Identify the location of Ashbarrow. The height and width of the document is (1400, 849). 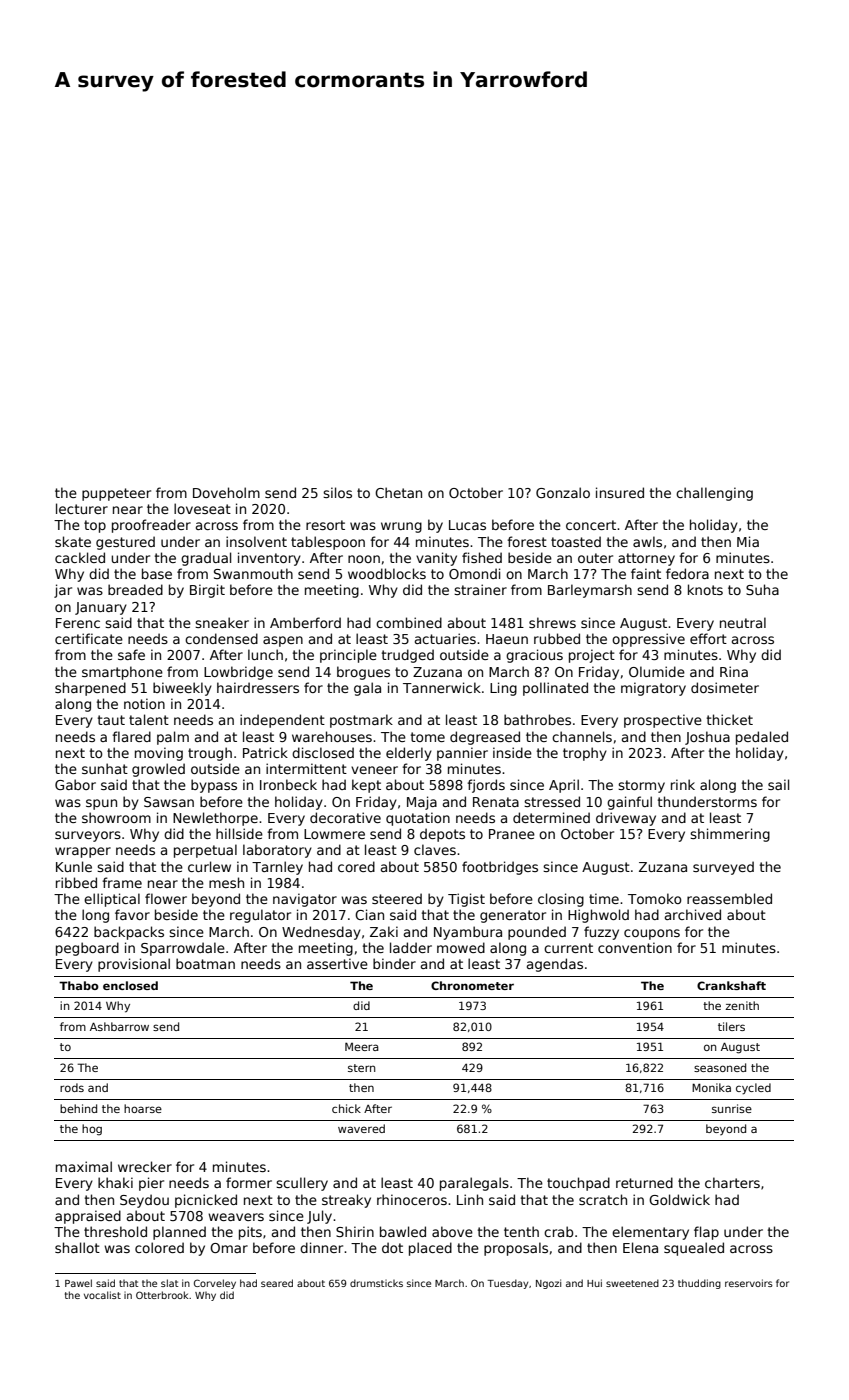
(119, 1026).
